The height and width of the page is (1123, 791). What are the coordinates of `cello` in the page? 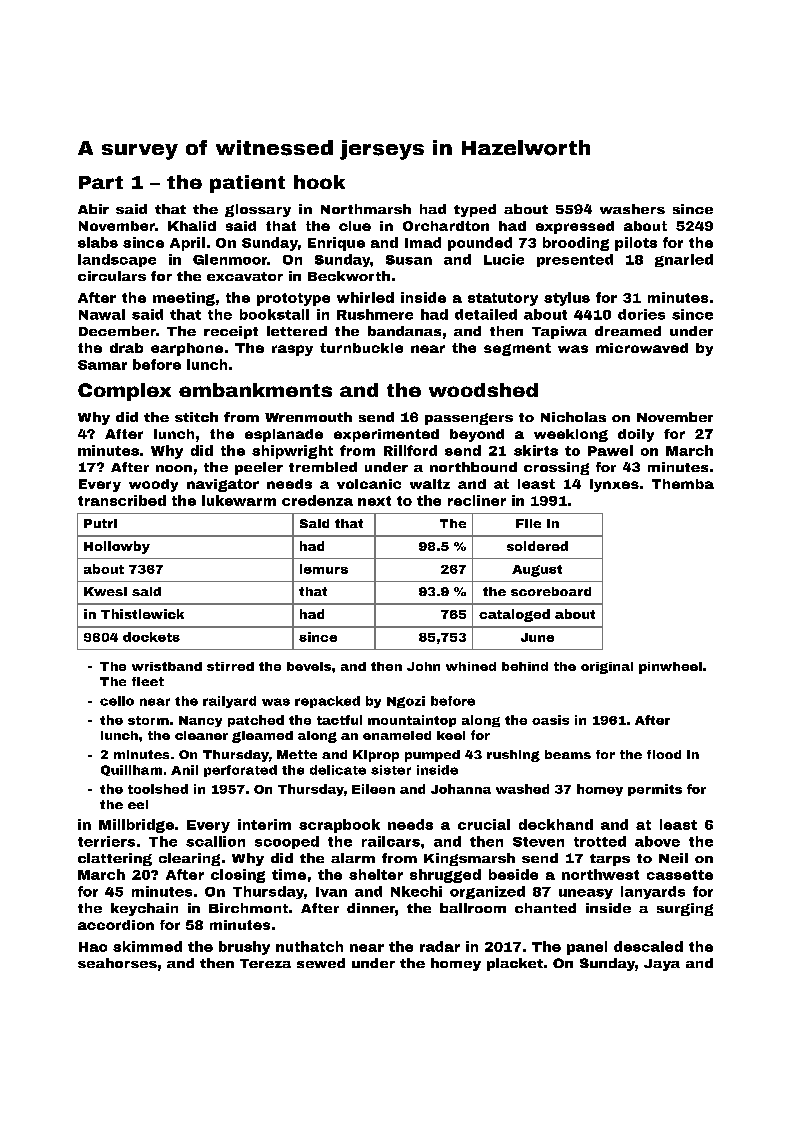 It's located at (117, 701).
